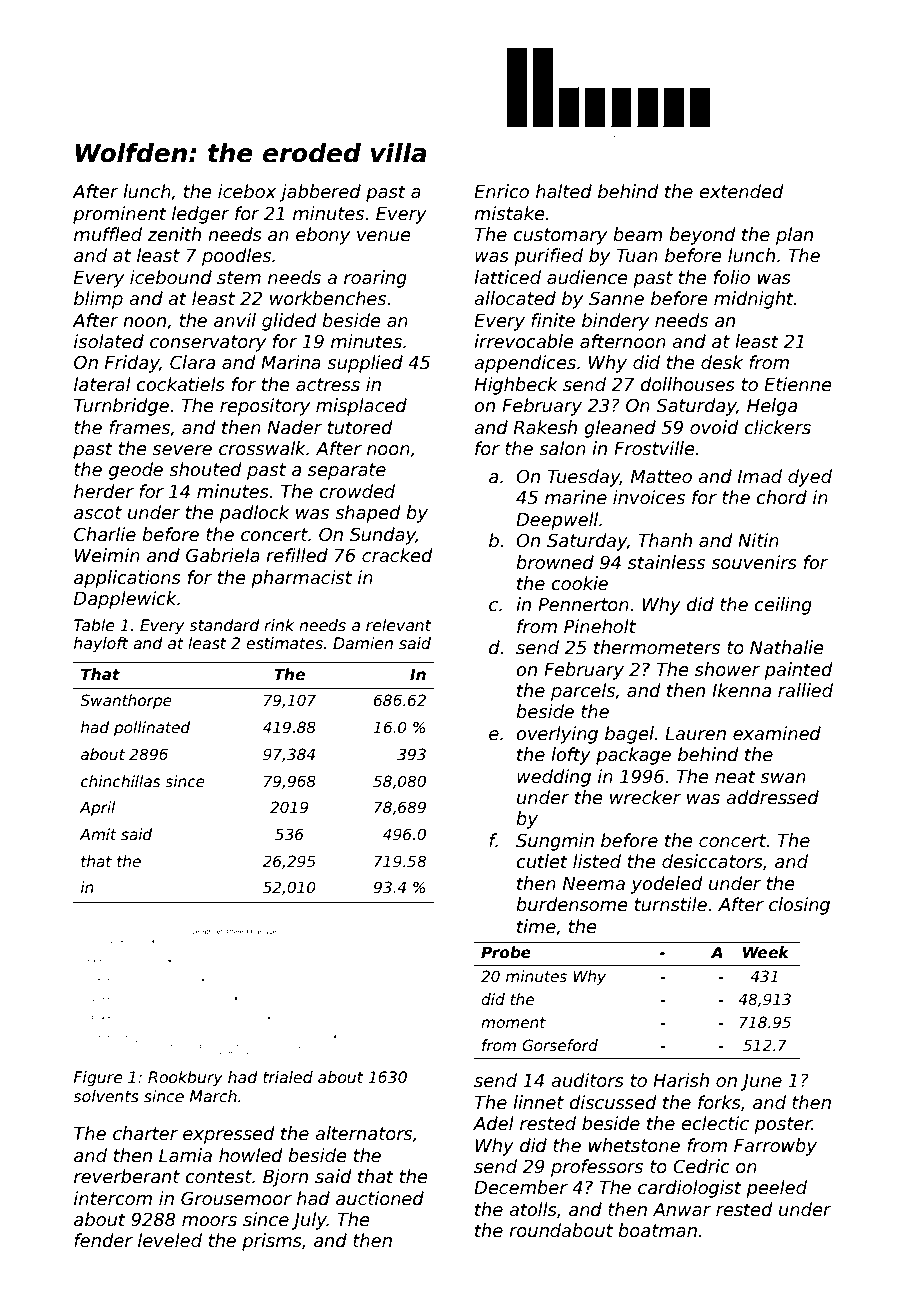  Describe the element at coordinates (106, 1096) in the image. I see `solvents` at that location.
